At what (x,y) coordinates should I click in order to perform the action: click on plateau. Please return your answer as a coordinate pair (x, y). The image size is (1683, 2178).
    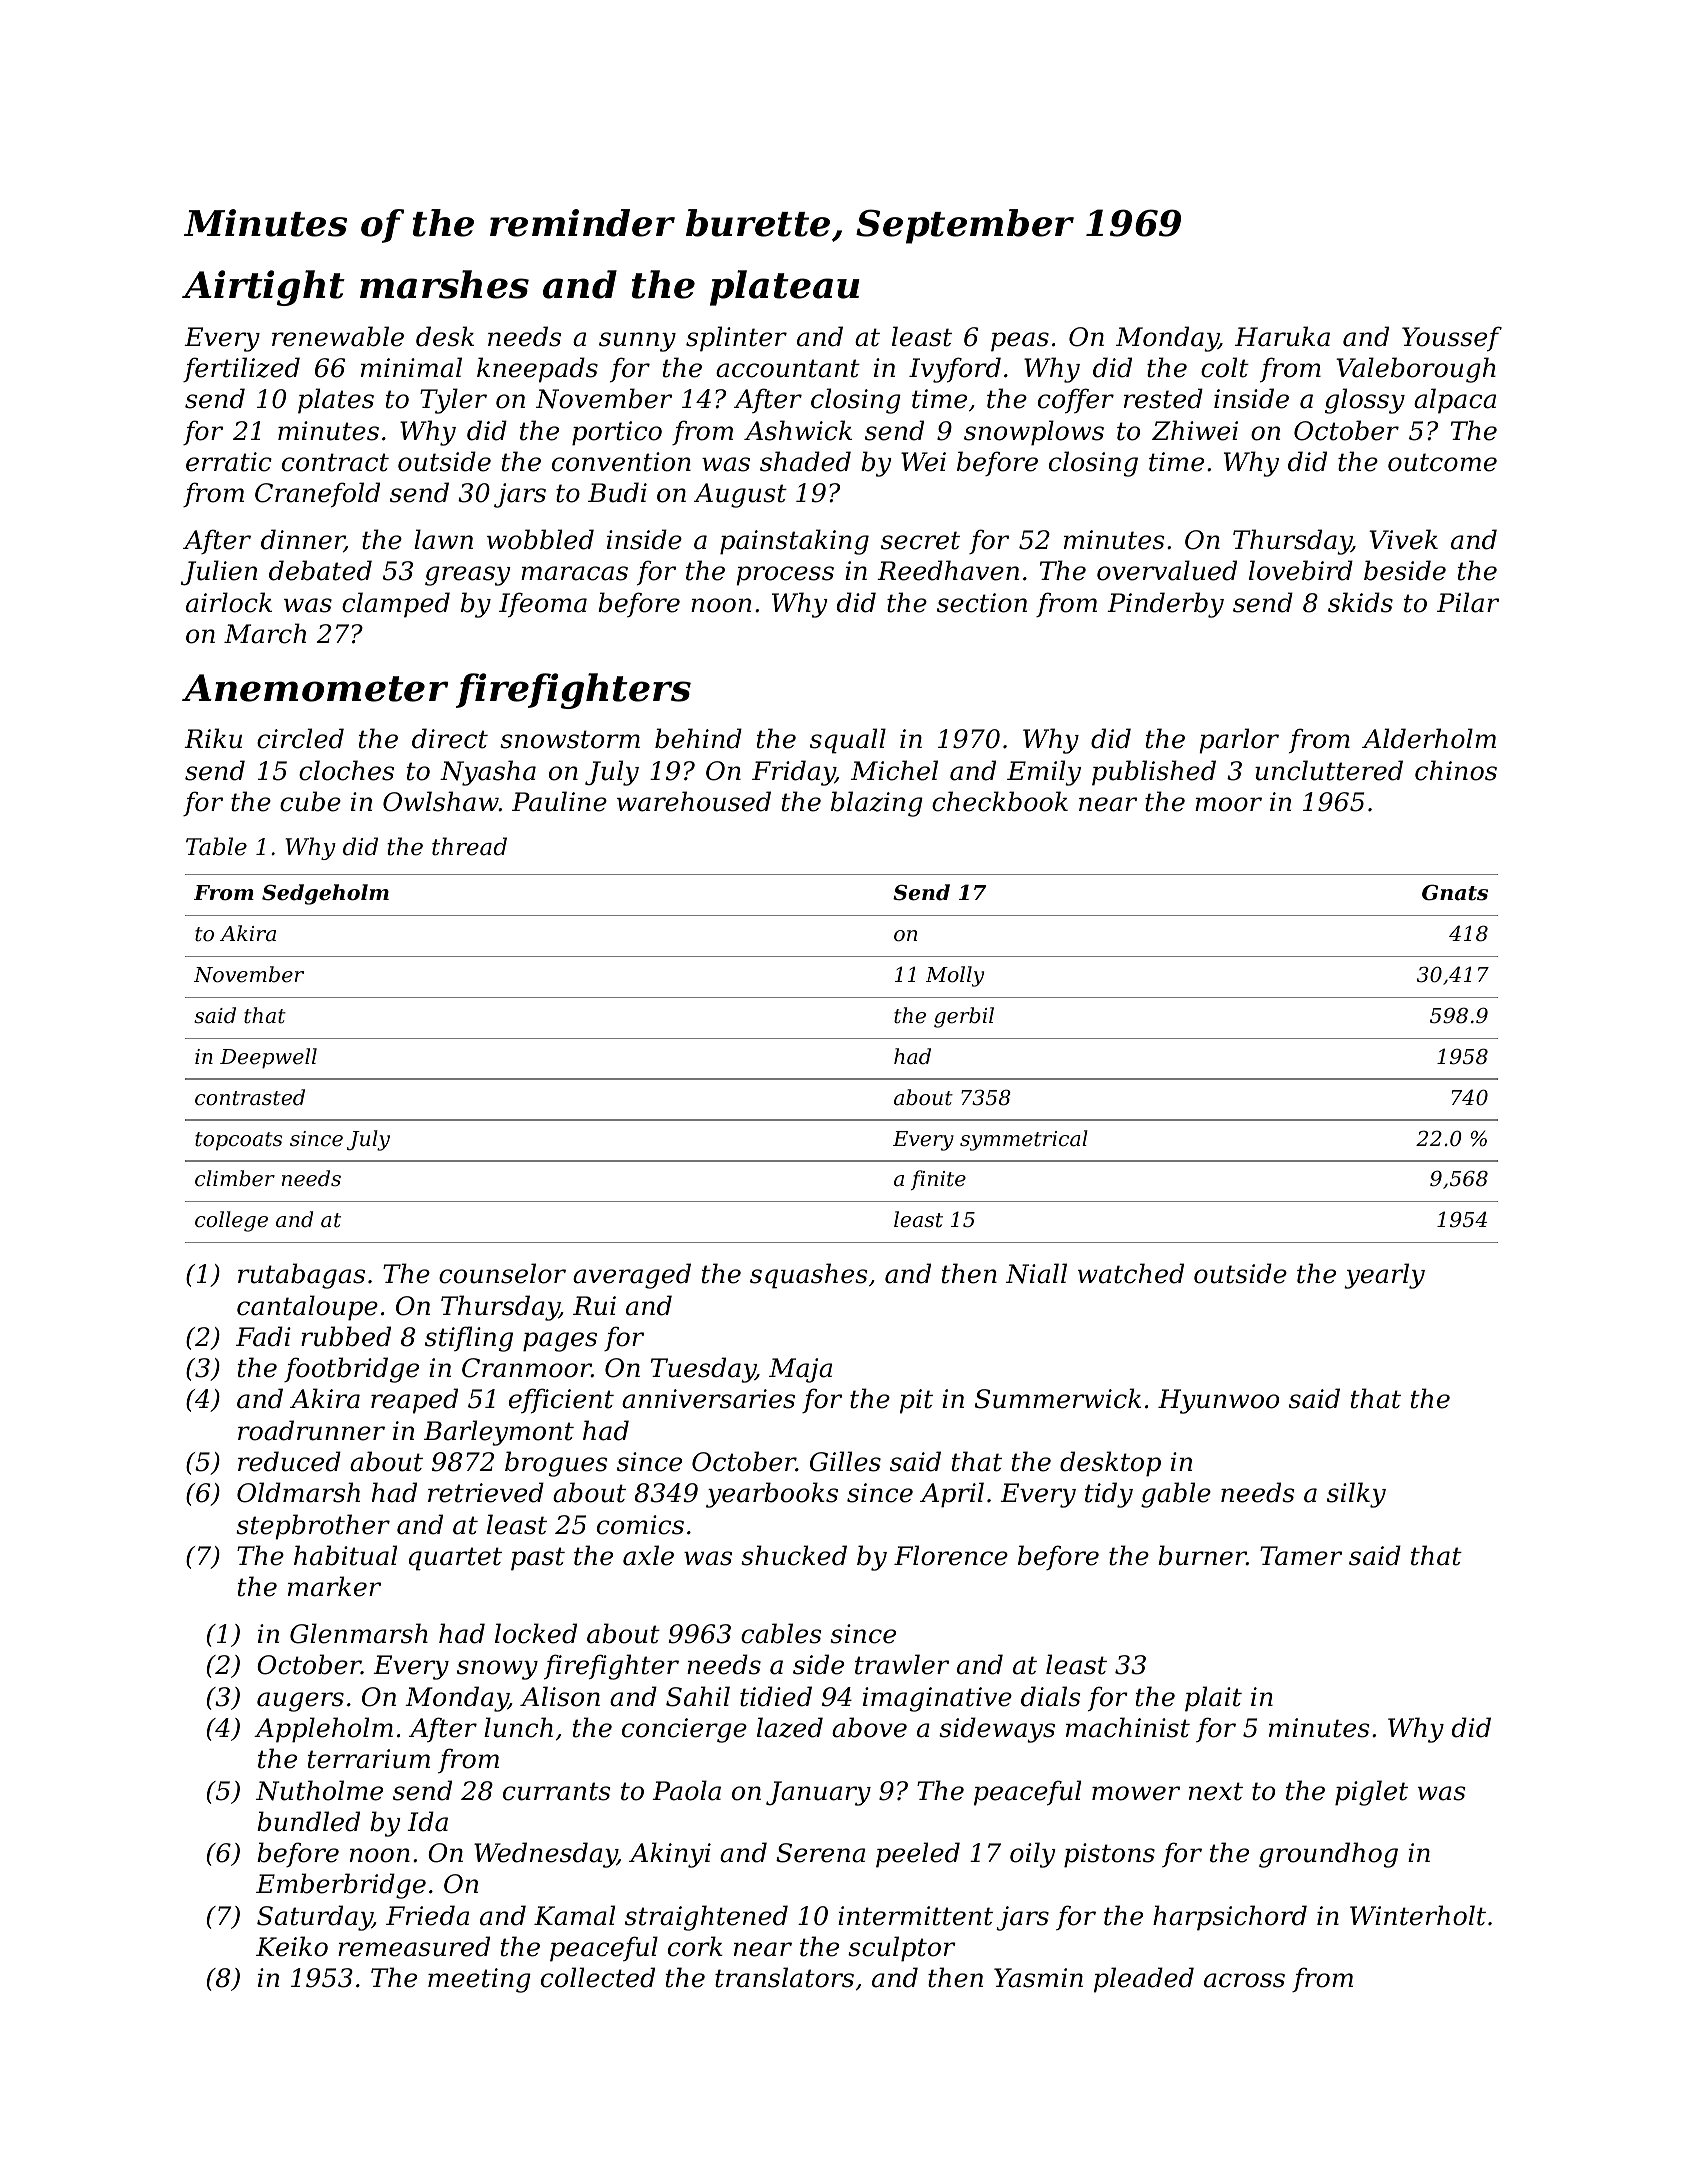
    Looking at the image, I should click on (785, 288).
